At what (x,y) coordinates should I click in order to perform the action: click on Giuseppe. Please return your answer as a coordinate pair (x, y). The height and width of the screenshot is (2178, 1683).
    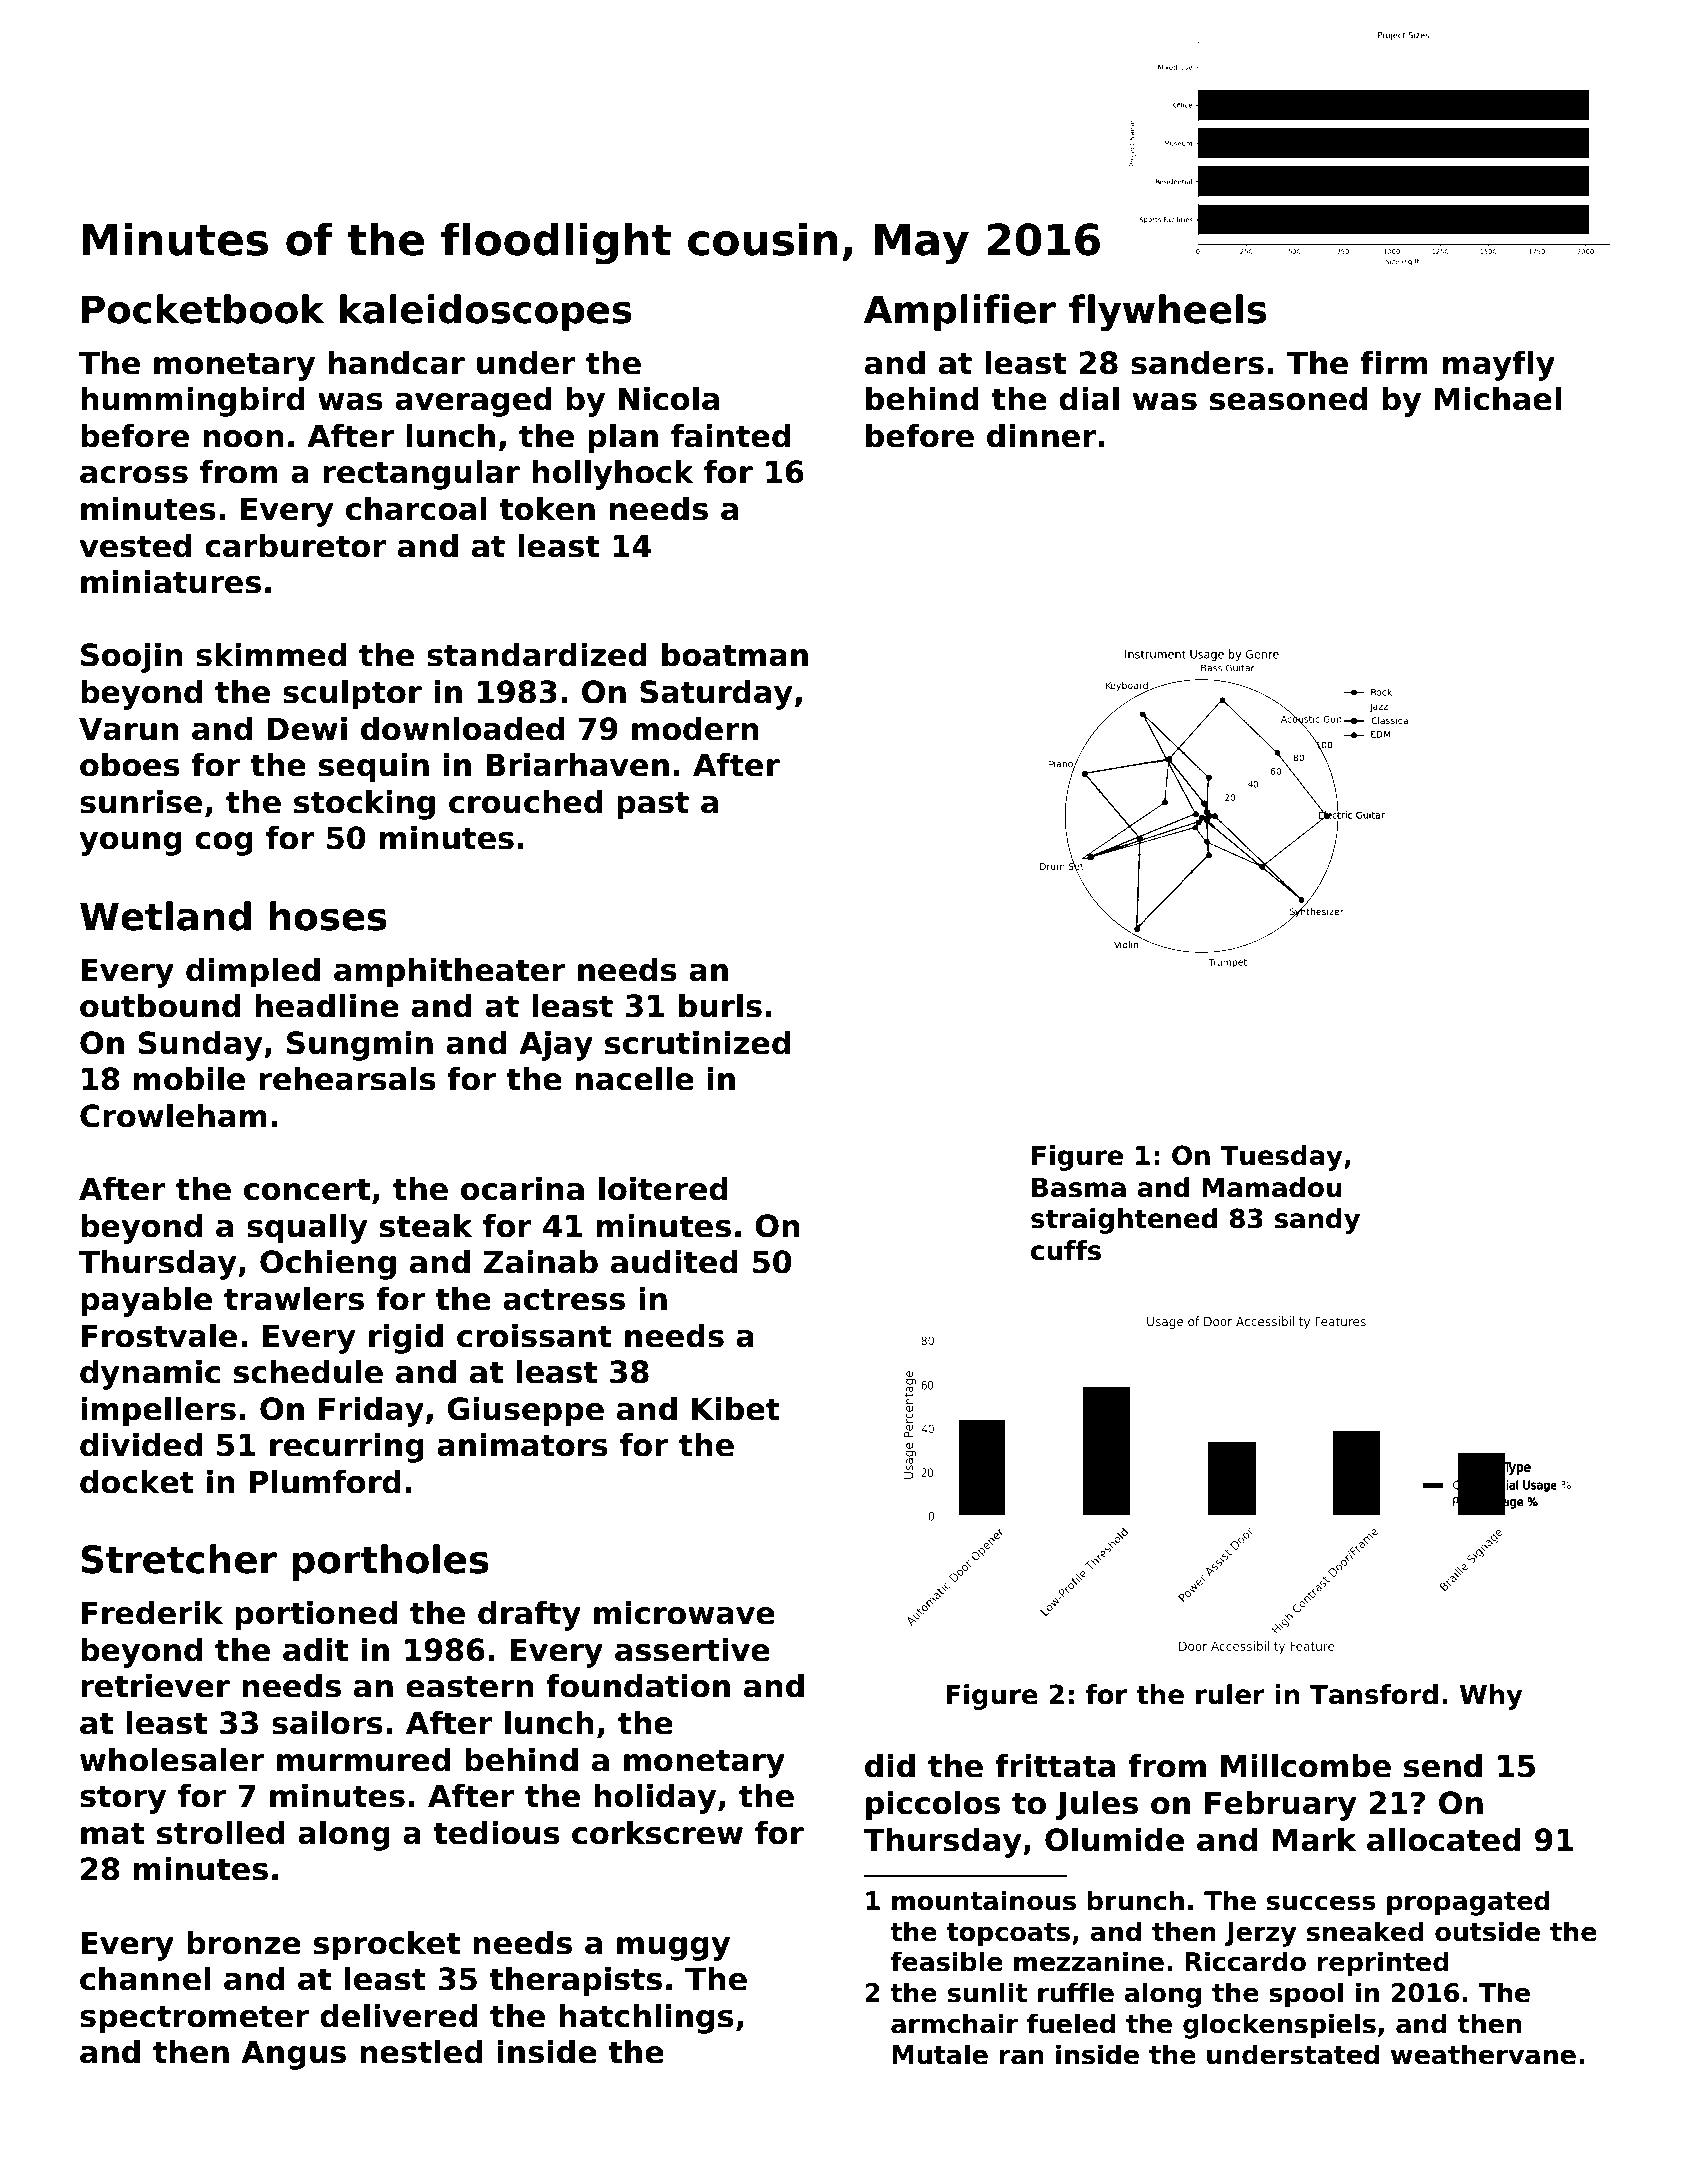
    Looking at the image, I should click on (525, 1411).
